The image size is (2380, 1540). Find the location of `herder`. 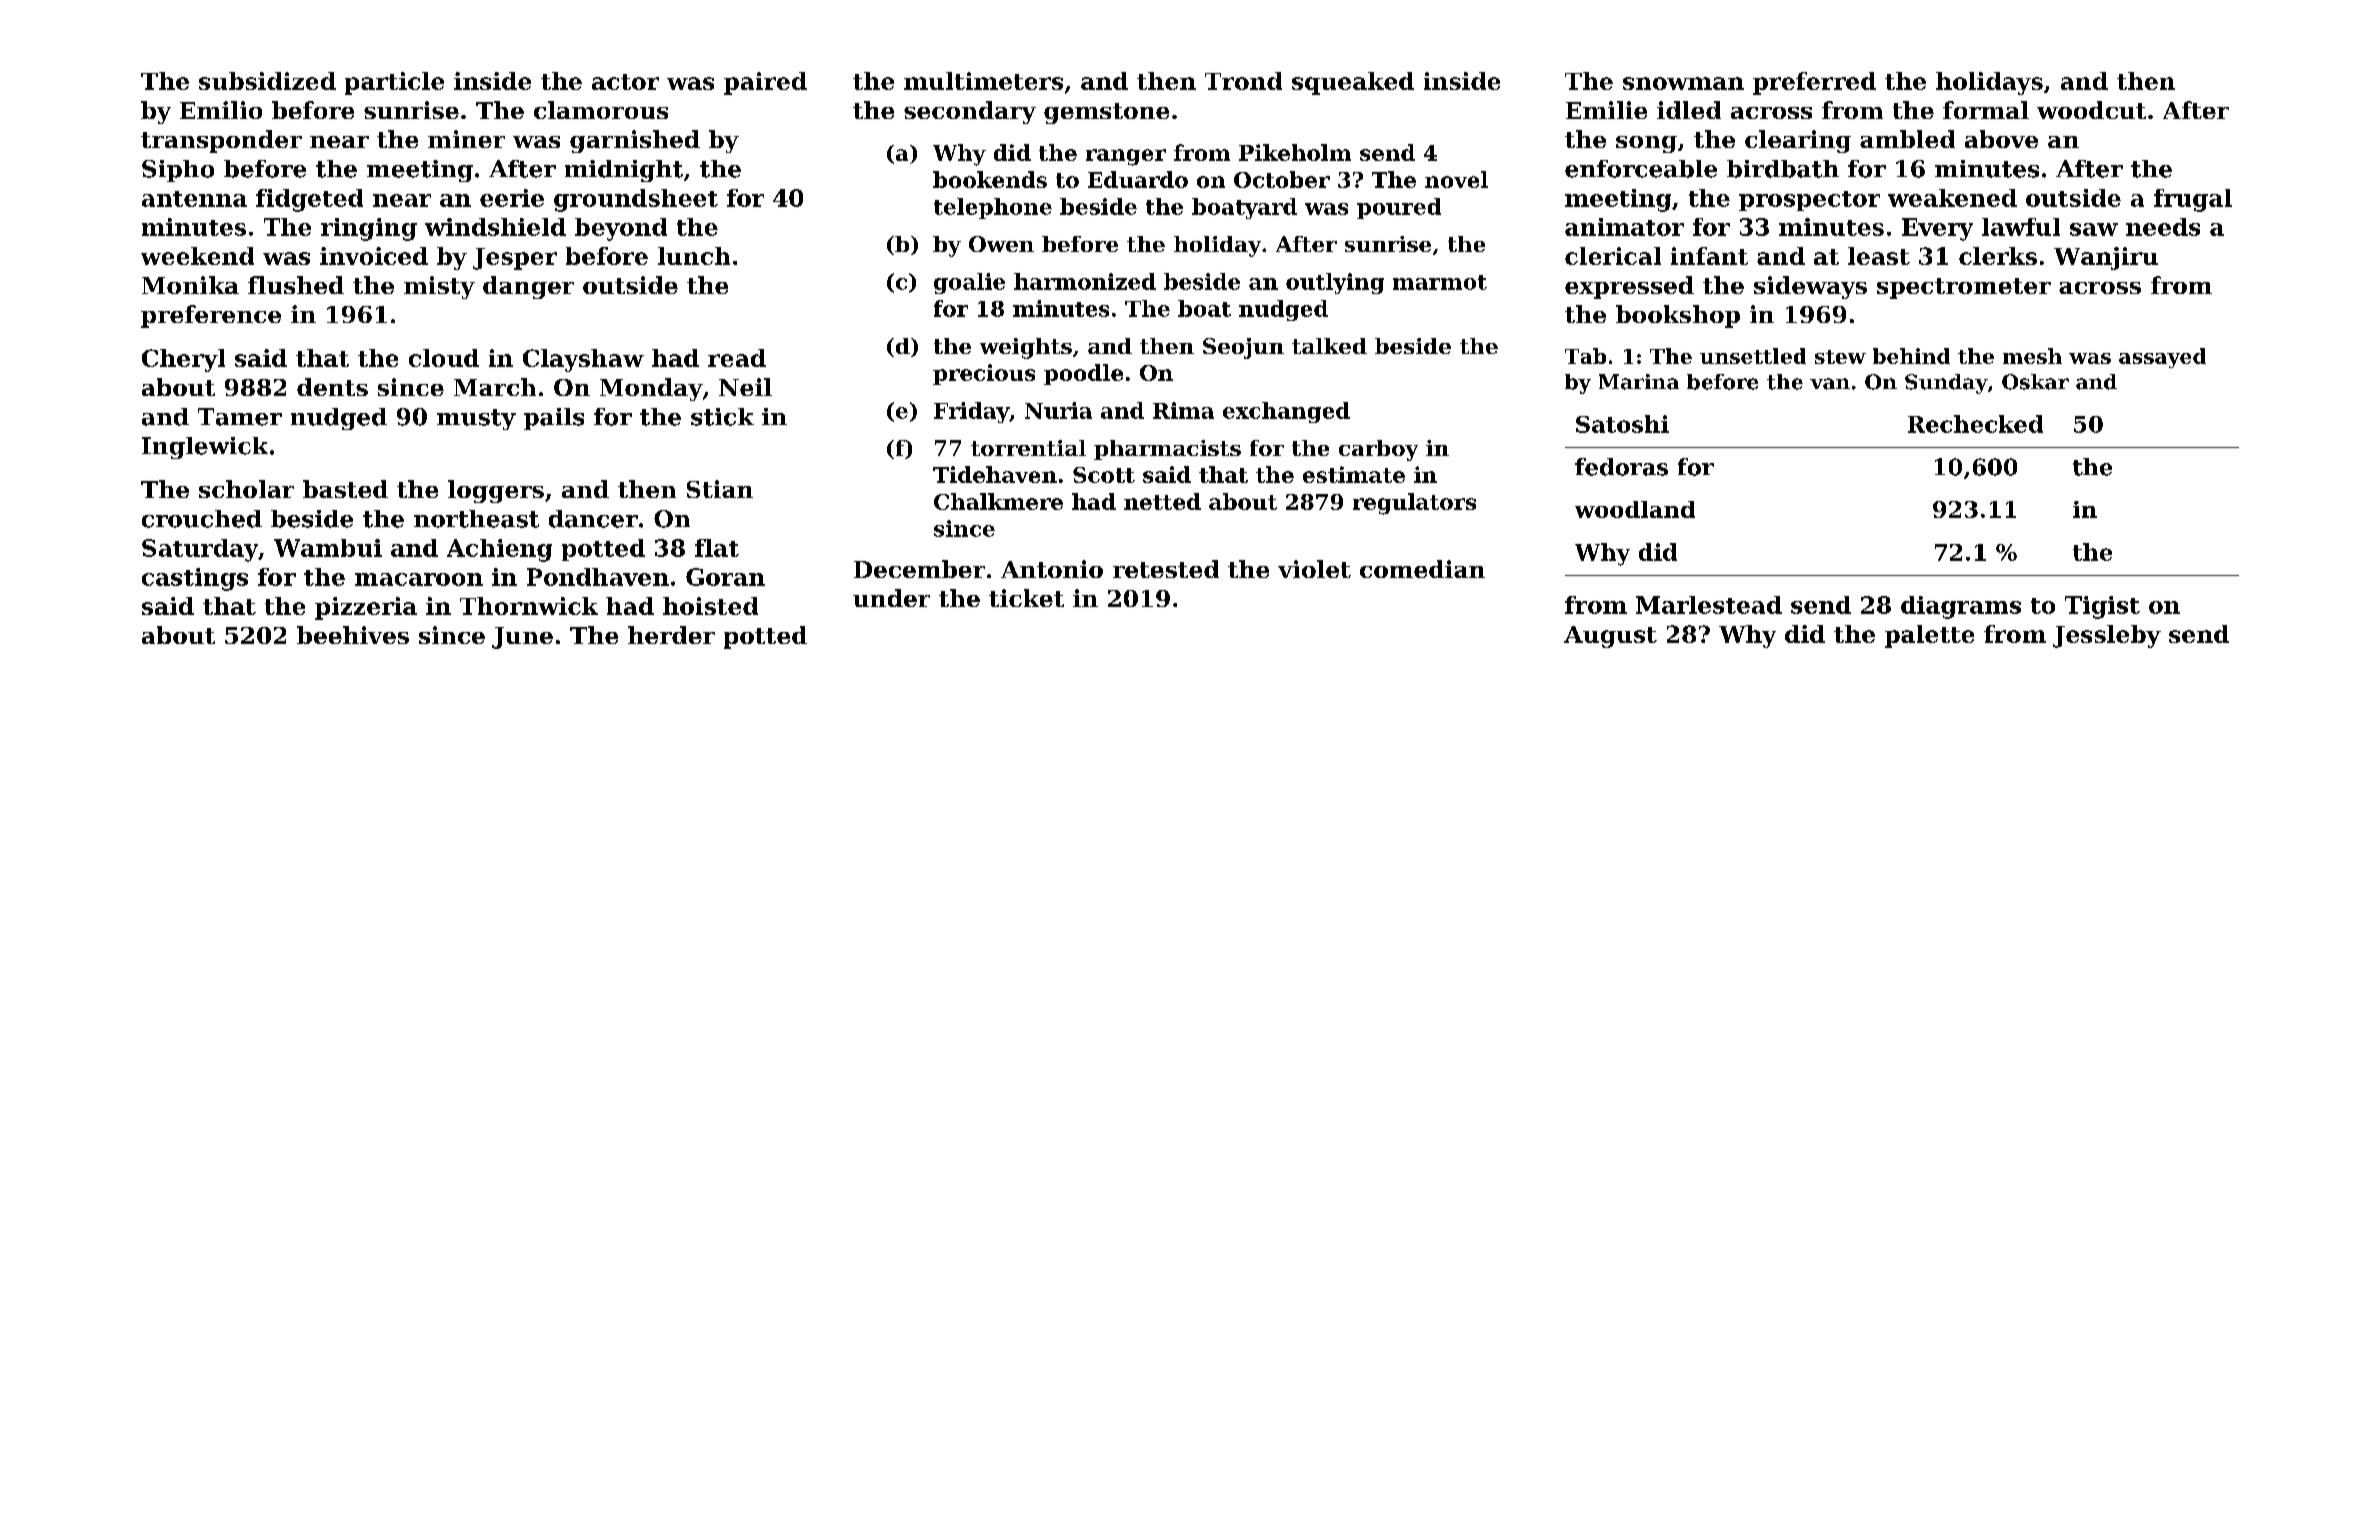

herder is located at coordinates (671, 635).
